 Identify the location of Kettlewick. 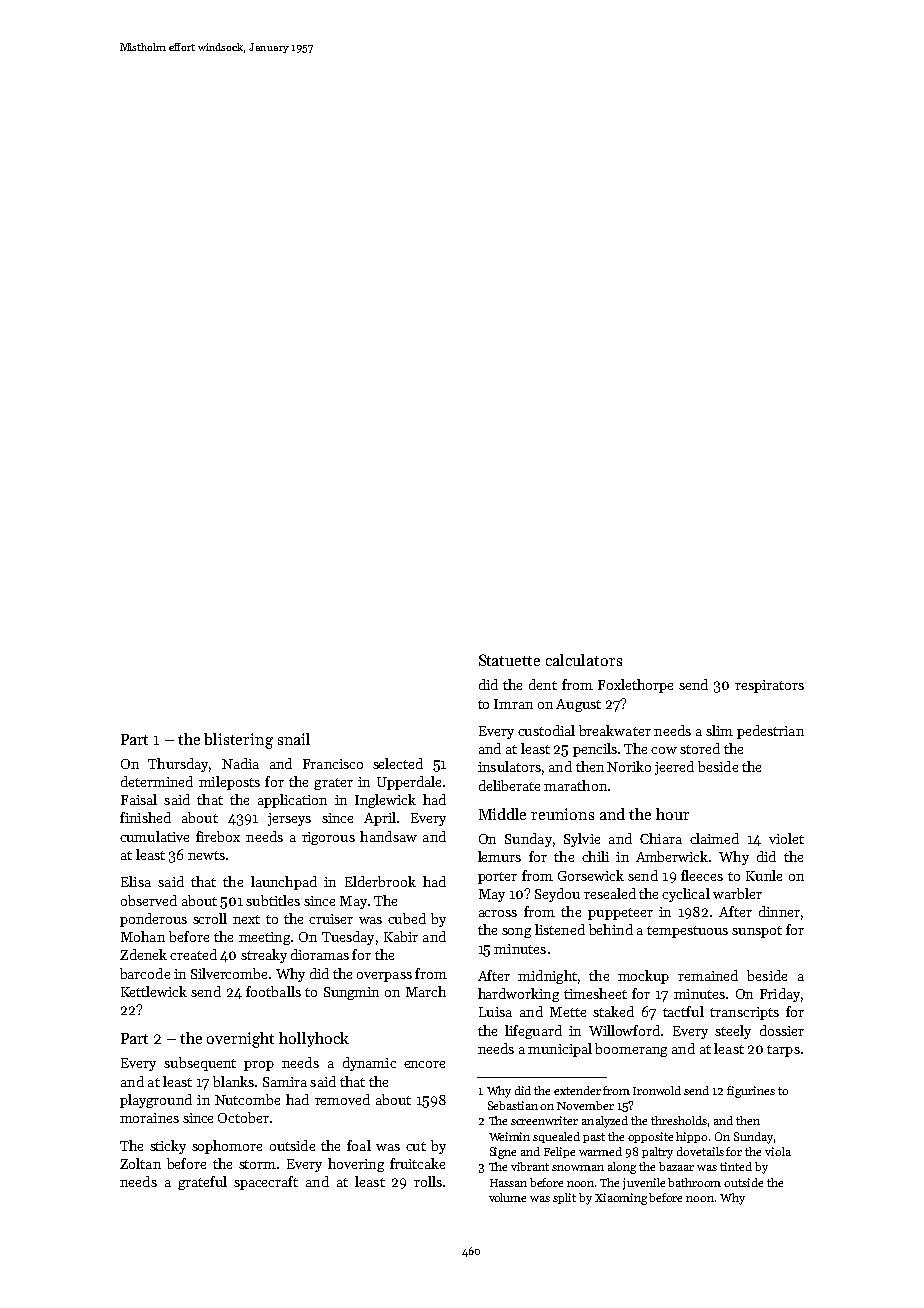
(154, 991).
